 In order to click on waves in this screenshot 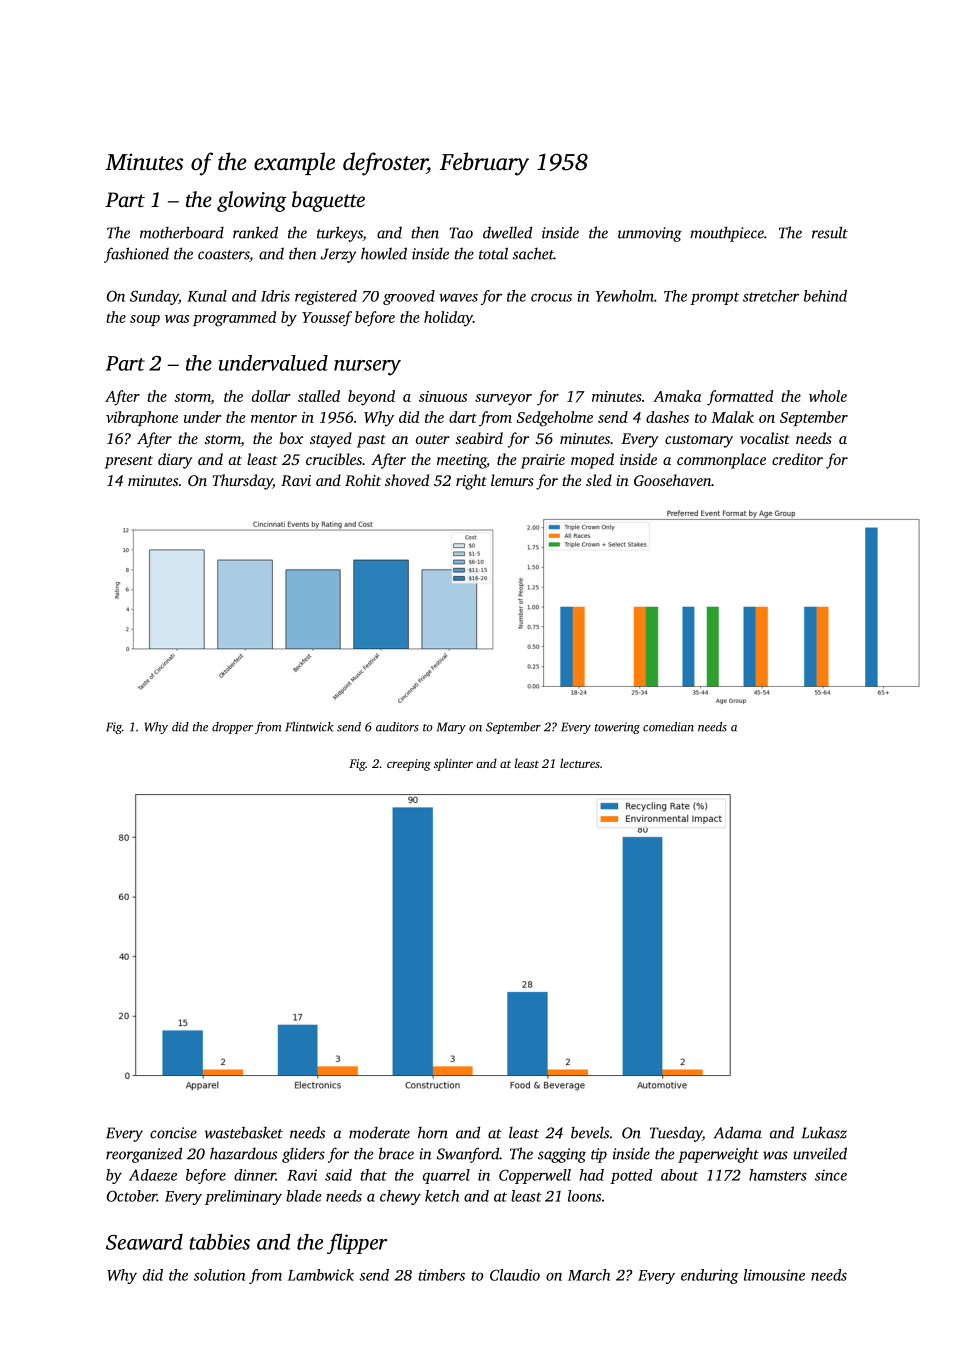, I will do `click(458, 298)`.
